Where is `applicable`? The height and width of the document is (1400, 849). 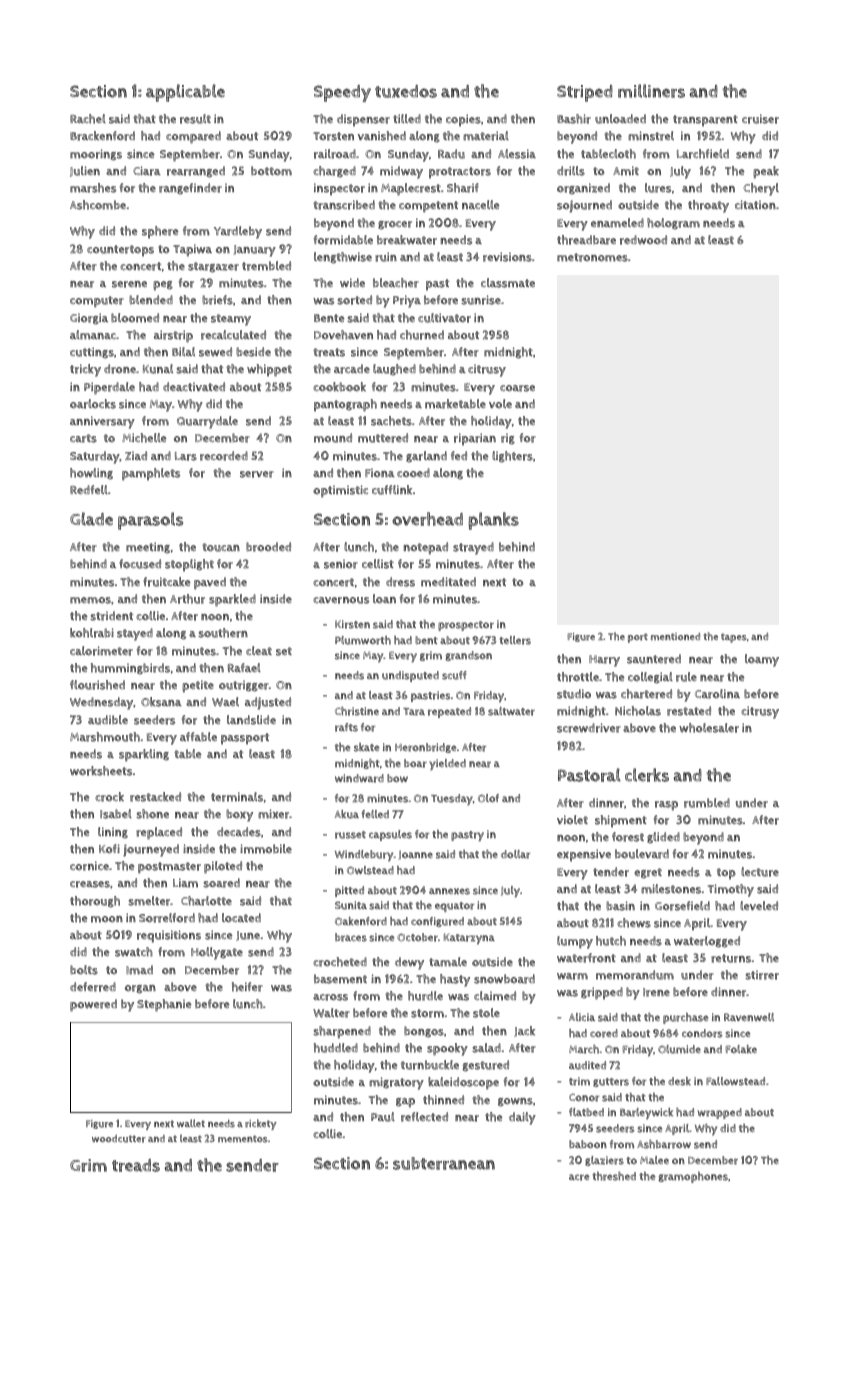 applicable is located at coordinates (185, 93).
